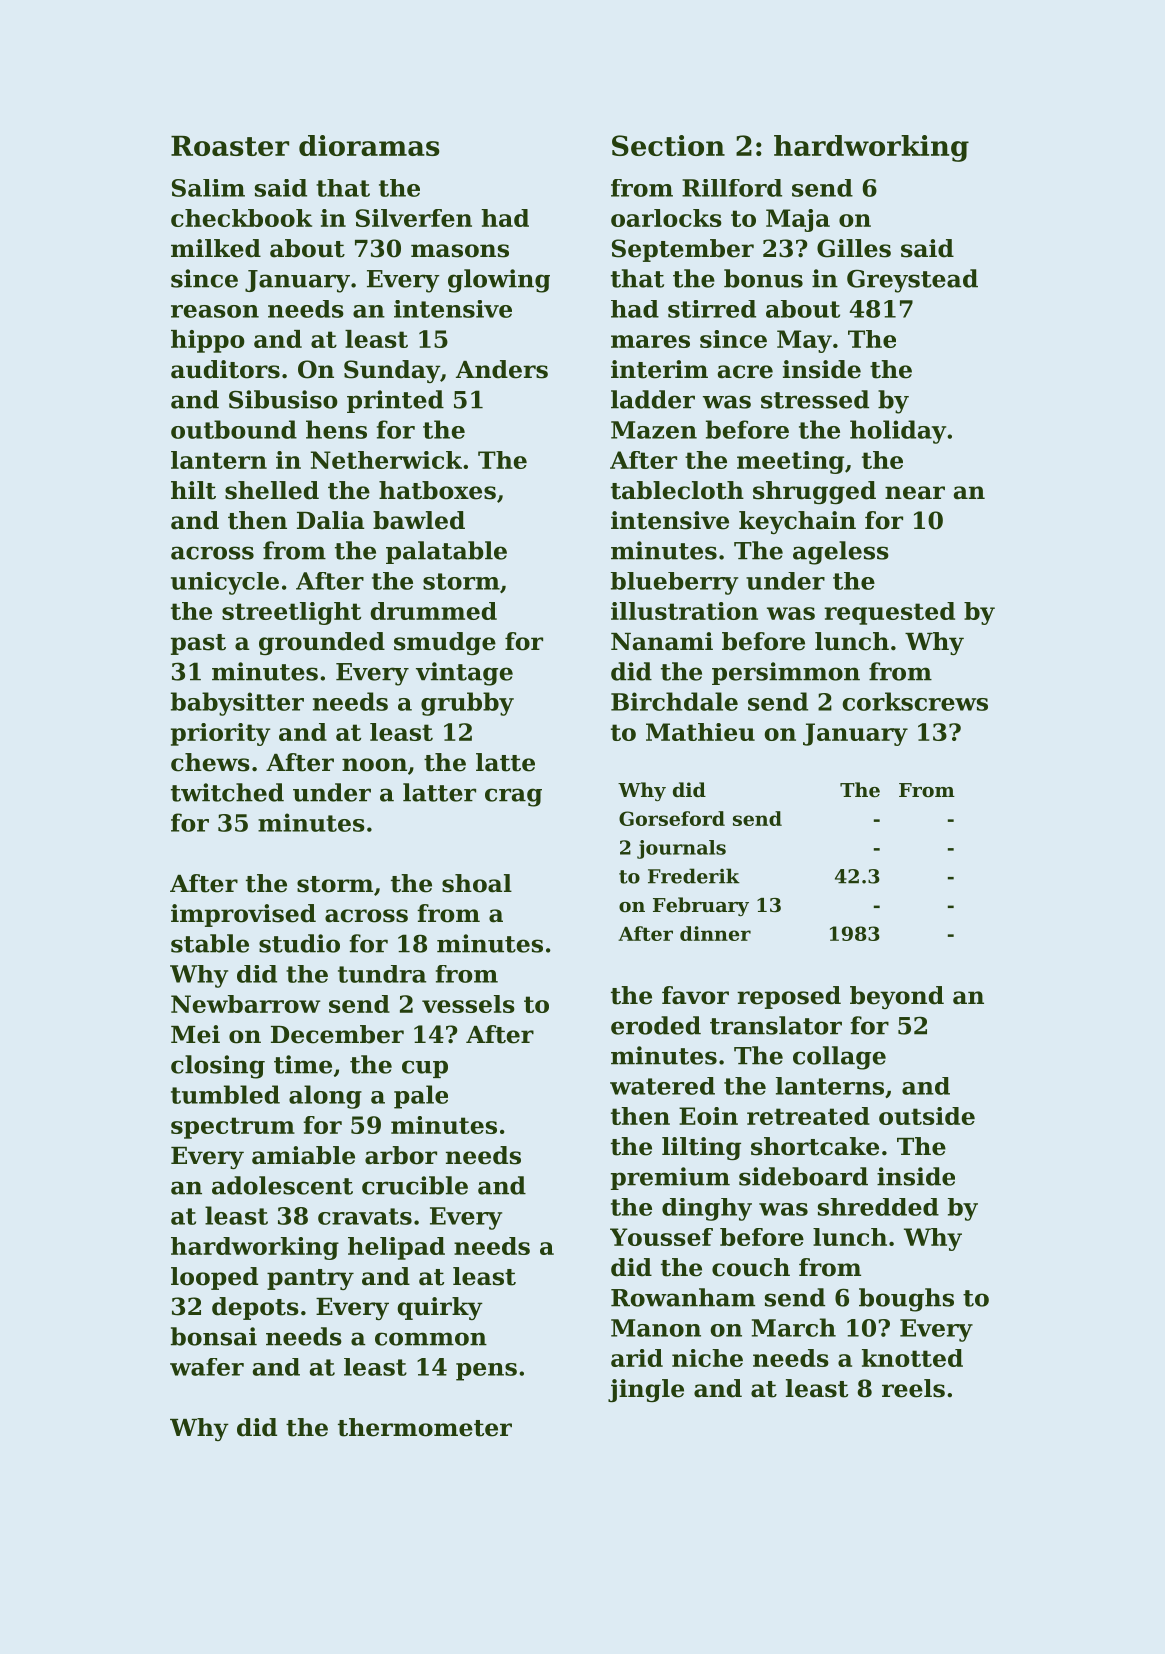  Describe the element at coordinates (915, 701) in the screenshot. I see `corkscrews` at that location.
